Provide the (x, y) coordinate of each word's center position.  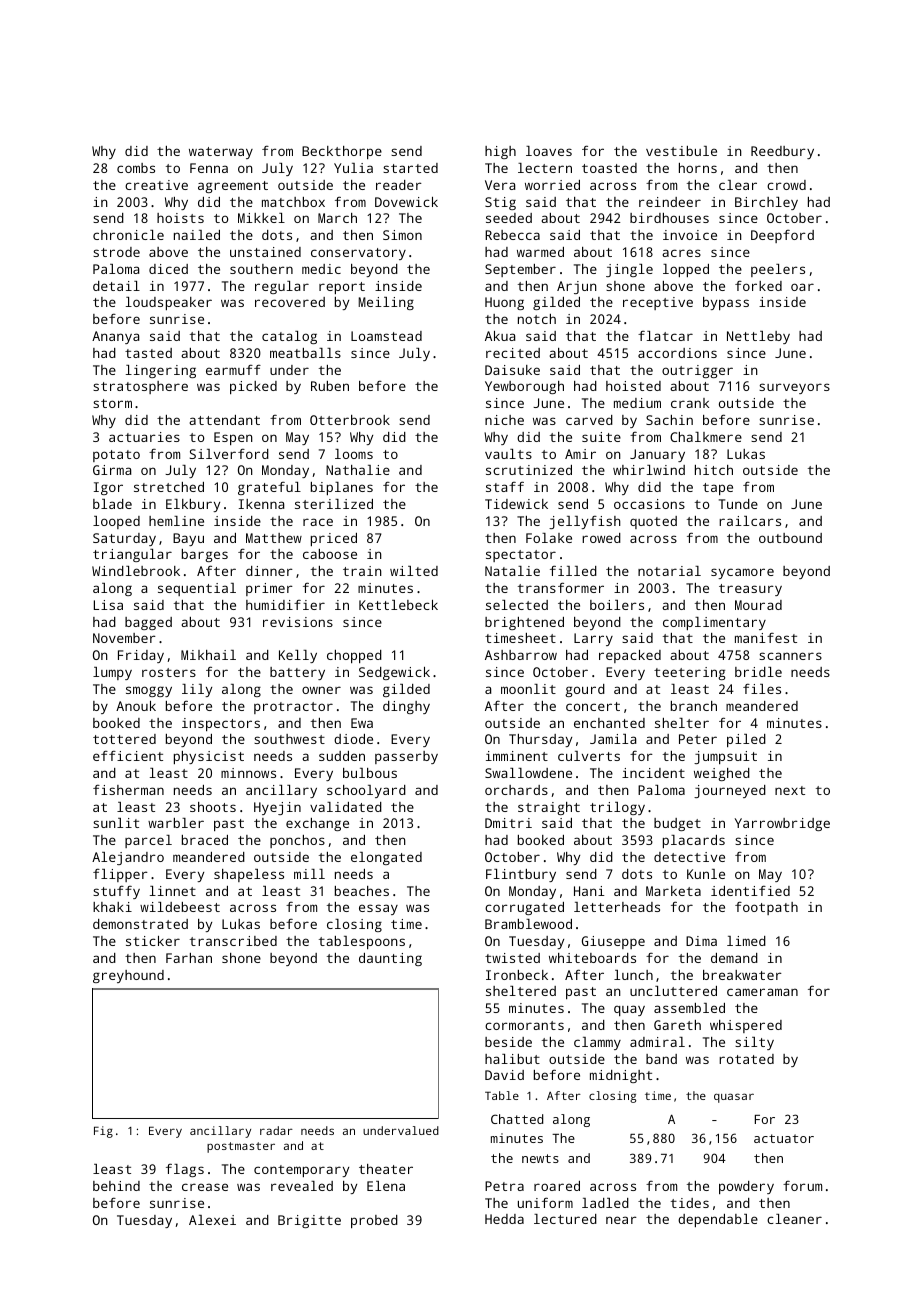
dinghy (406, 707)
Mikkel (261, 218)
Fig (103, 1132)
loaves (549, 151)
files (762, 689)
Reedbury (782, 152)
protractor (293, 708)
